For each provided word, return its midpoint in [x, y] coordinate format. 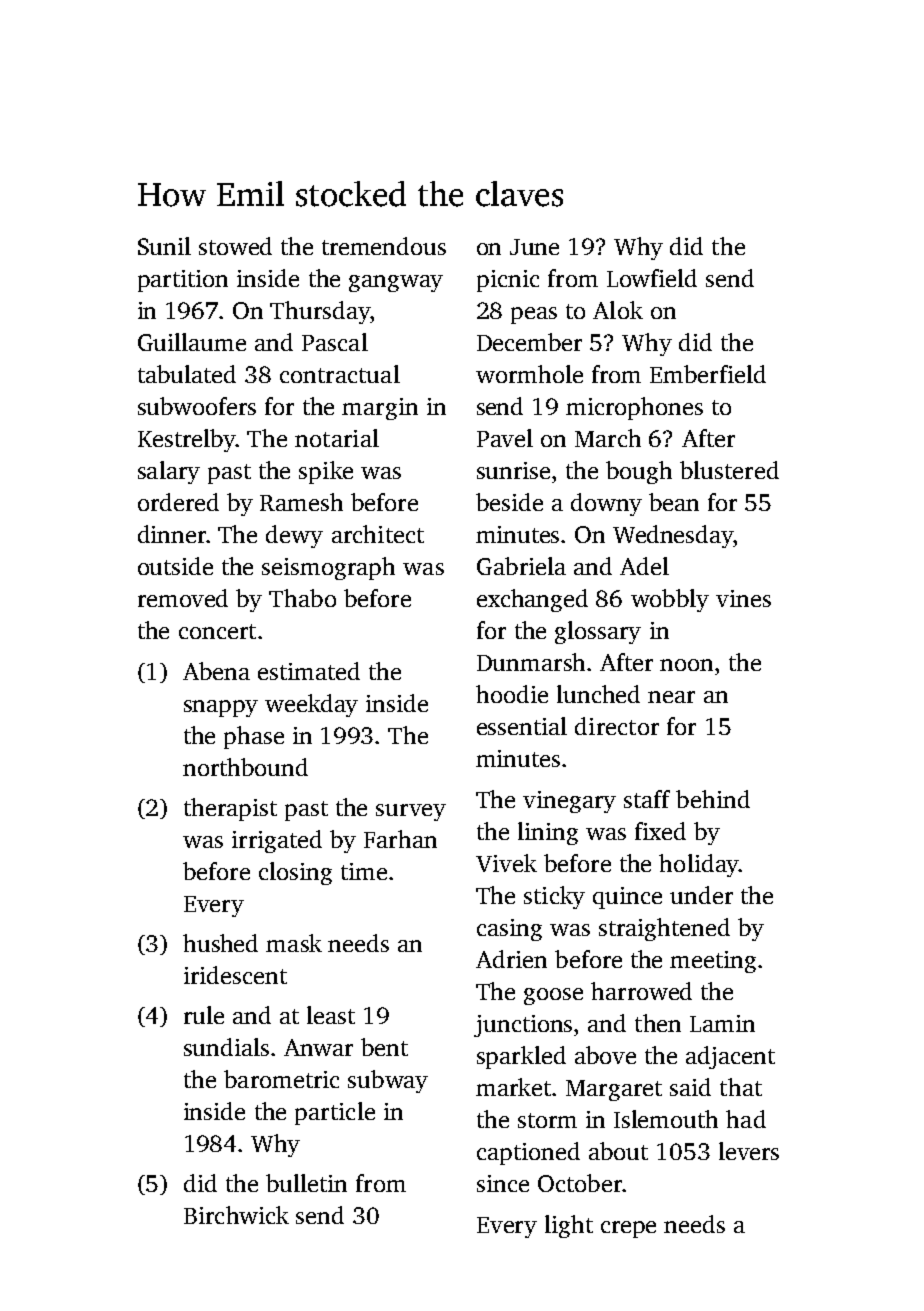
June [534, 247]
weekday [311, 705]
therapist [230, 809]
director [617, 726]
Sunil [164, 246]
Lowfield [652, 278]
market [513, 1087]
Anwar [318, 1047]
